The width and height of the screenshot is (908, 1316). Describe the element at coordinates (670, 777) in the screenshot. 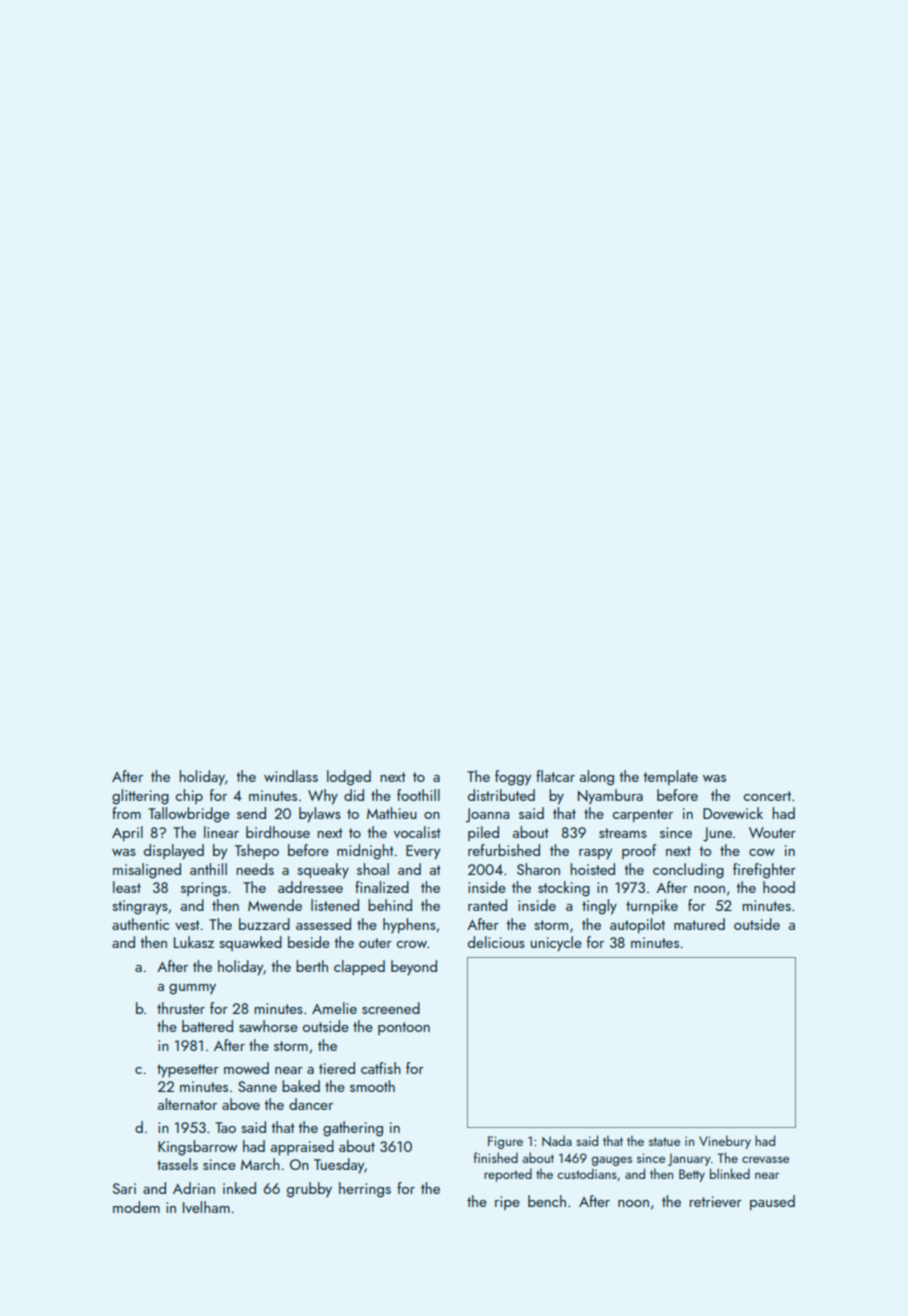

I see `template` at that location.
